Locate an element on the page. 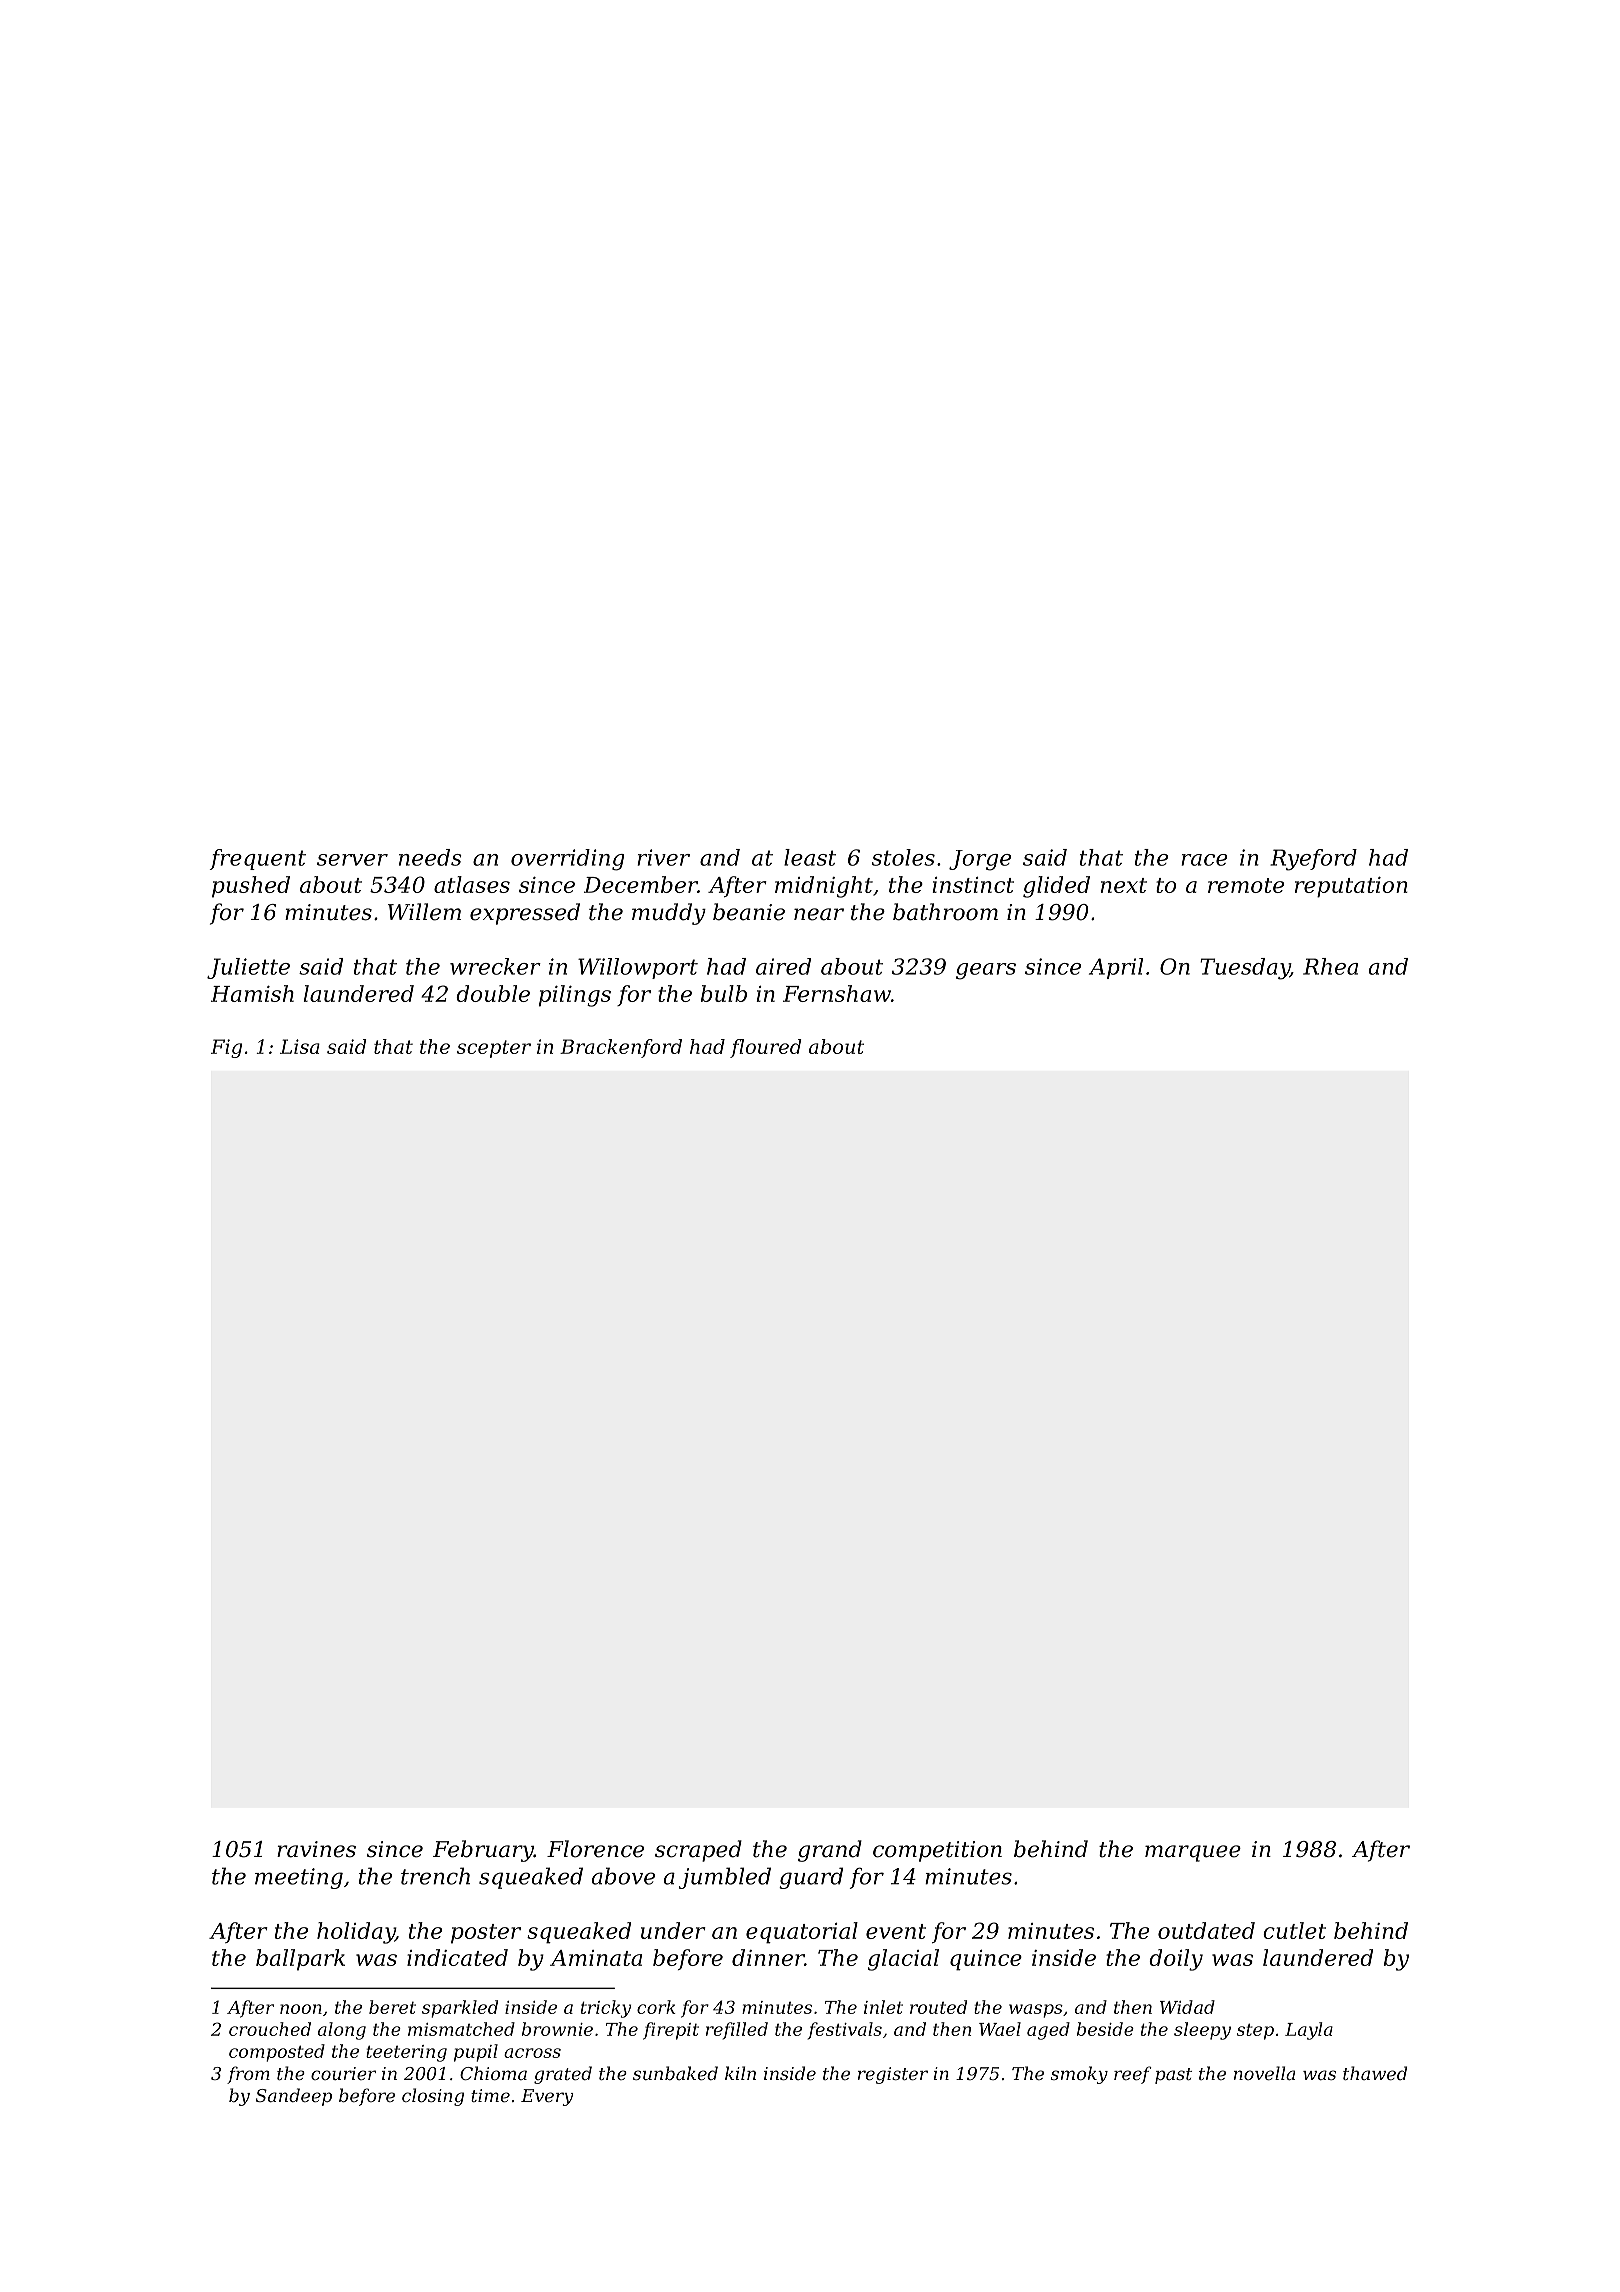 The height and width of the image is (2292, 1620). Tuesday is located at coordinates (1245, 969).
